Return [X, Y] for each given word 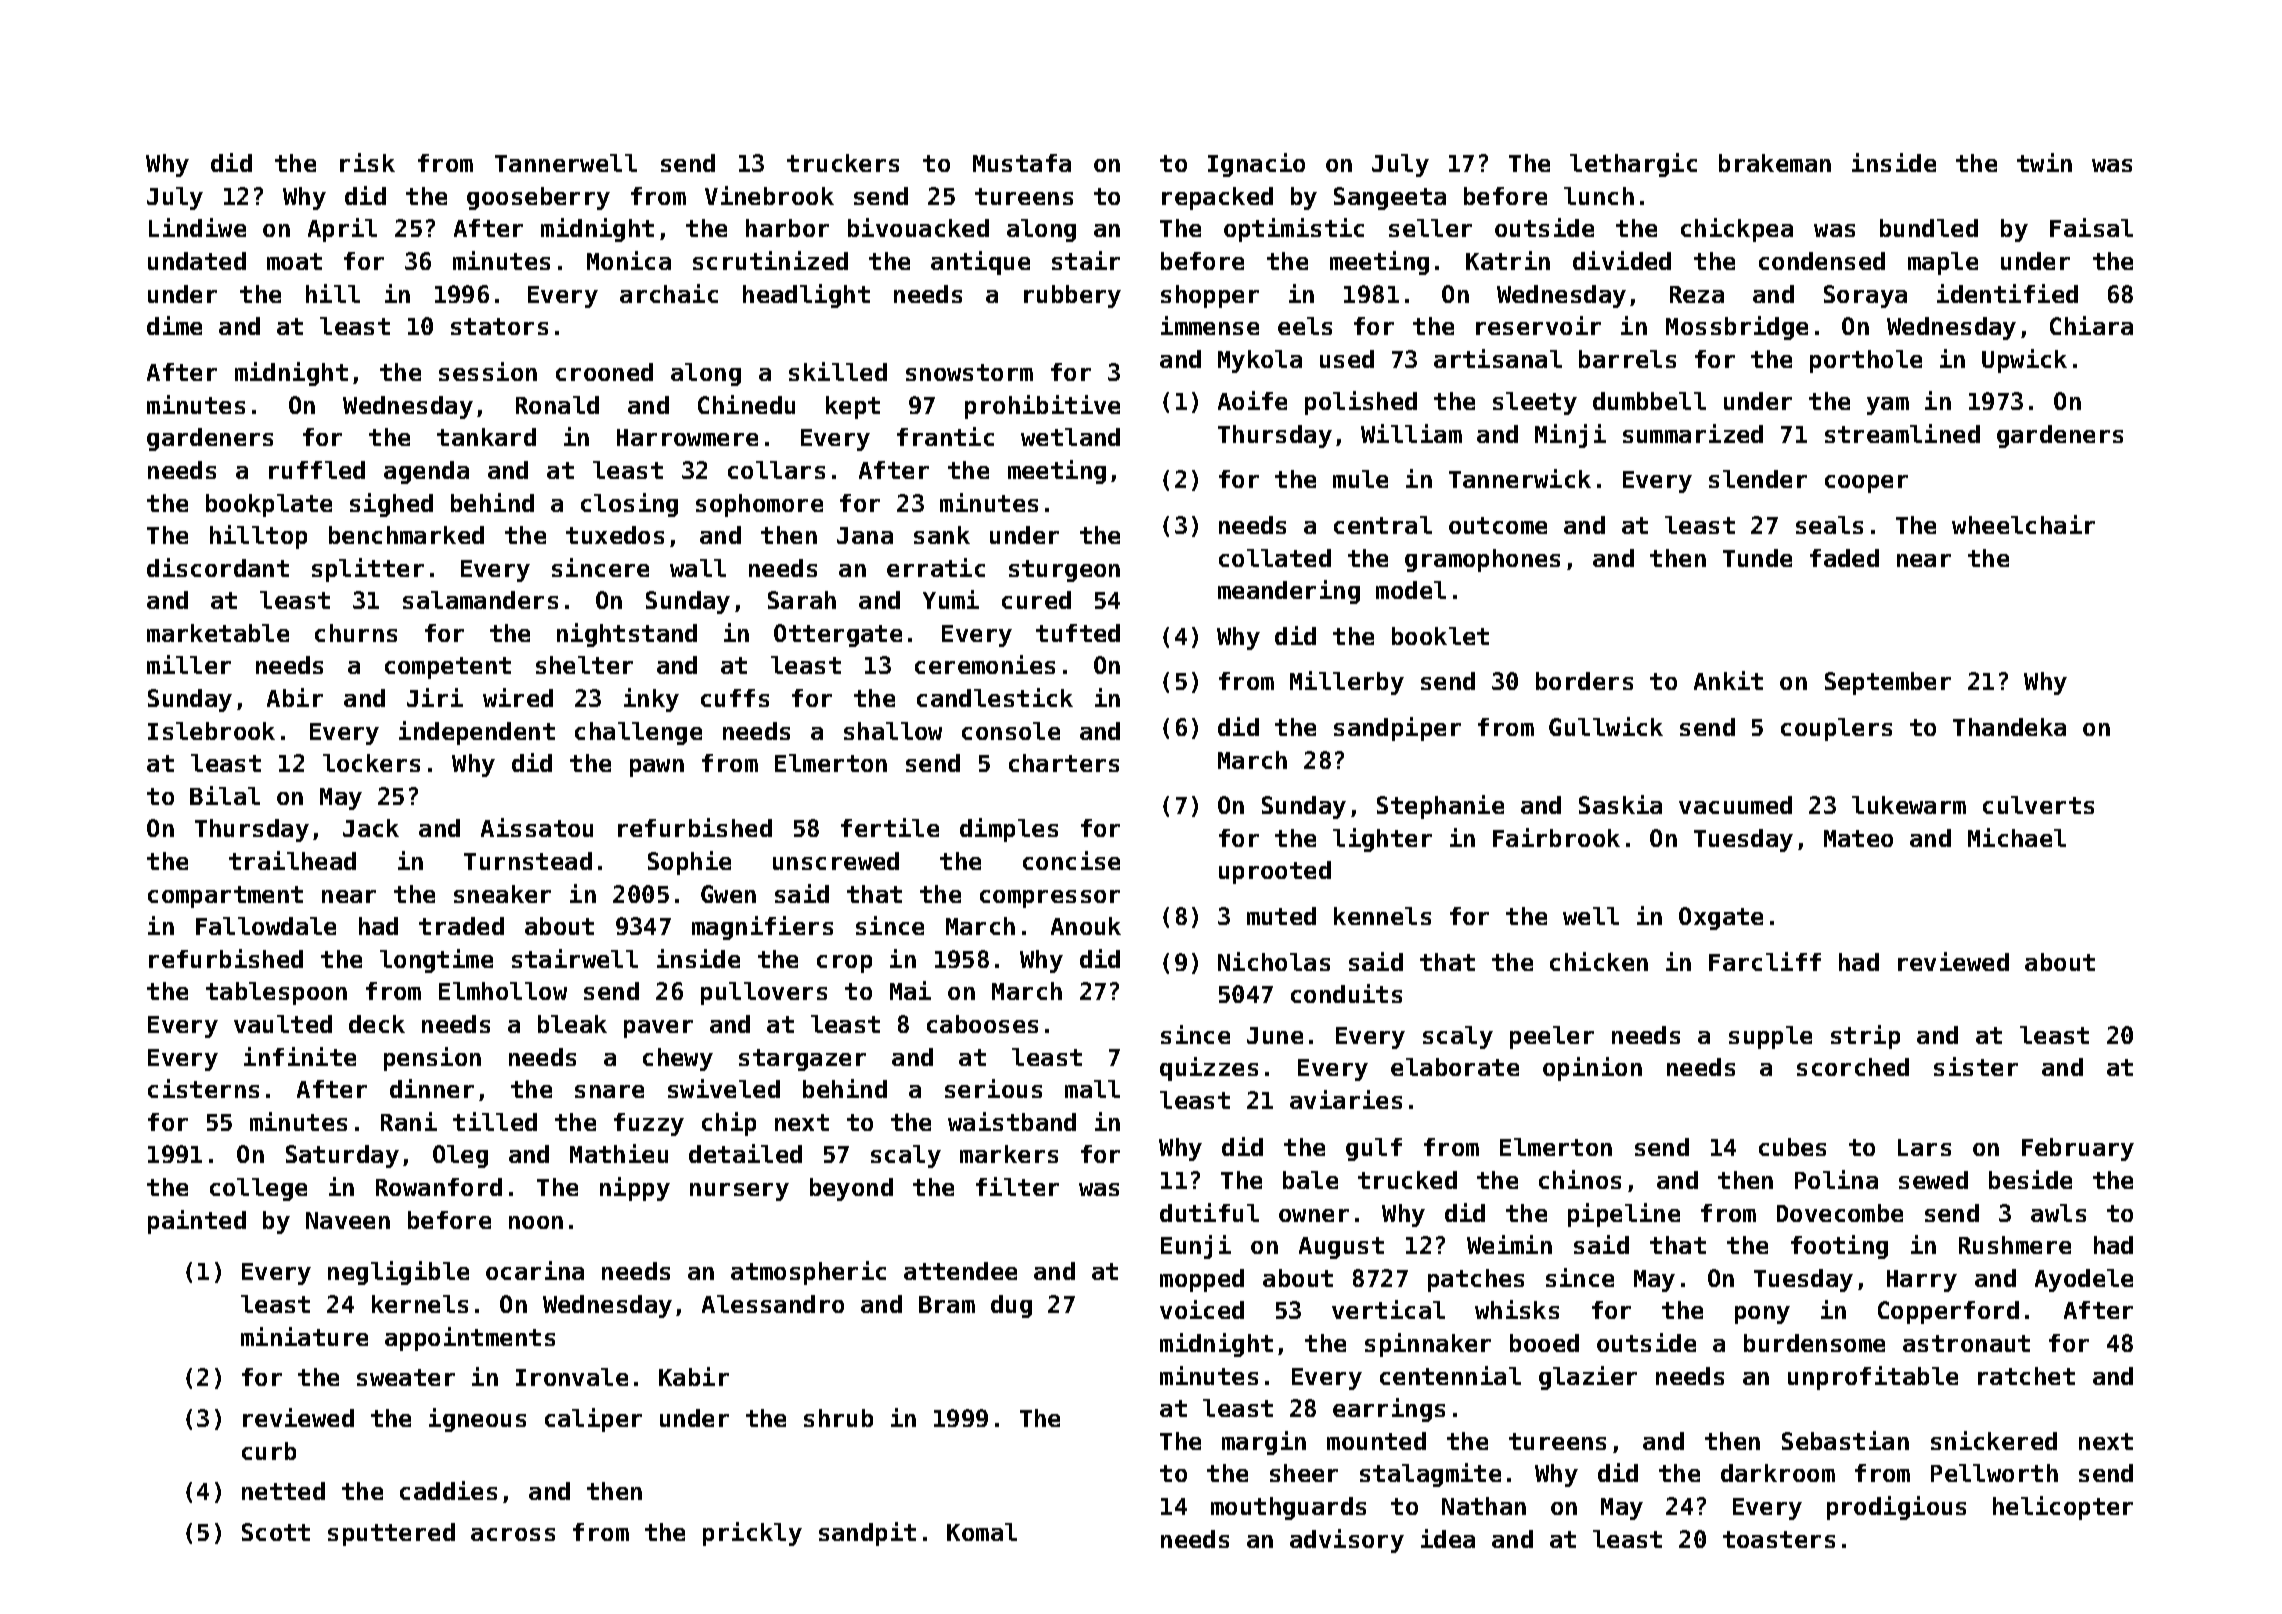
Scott [276, 1532]
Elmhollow [503, 991]
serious [993, 1088]
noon [536, 1222]
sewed [1933, 1180]
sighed [391, 505]
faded [1844, 558]
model [1411, 590]
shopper [1210, 296]
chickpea [1737, 230]
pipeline [1624, 1215]
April [342, 230]
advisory [1347, 1541]
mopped [1202, 1280]
